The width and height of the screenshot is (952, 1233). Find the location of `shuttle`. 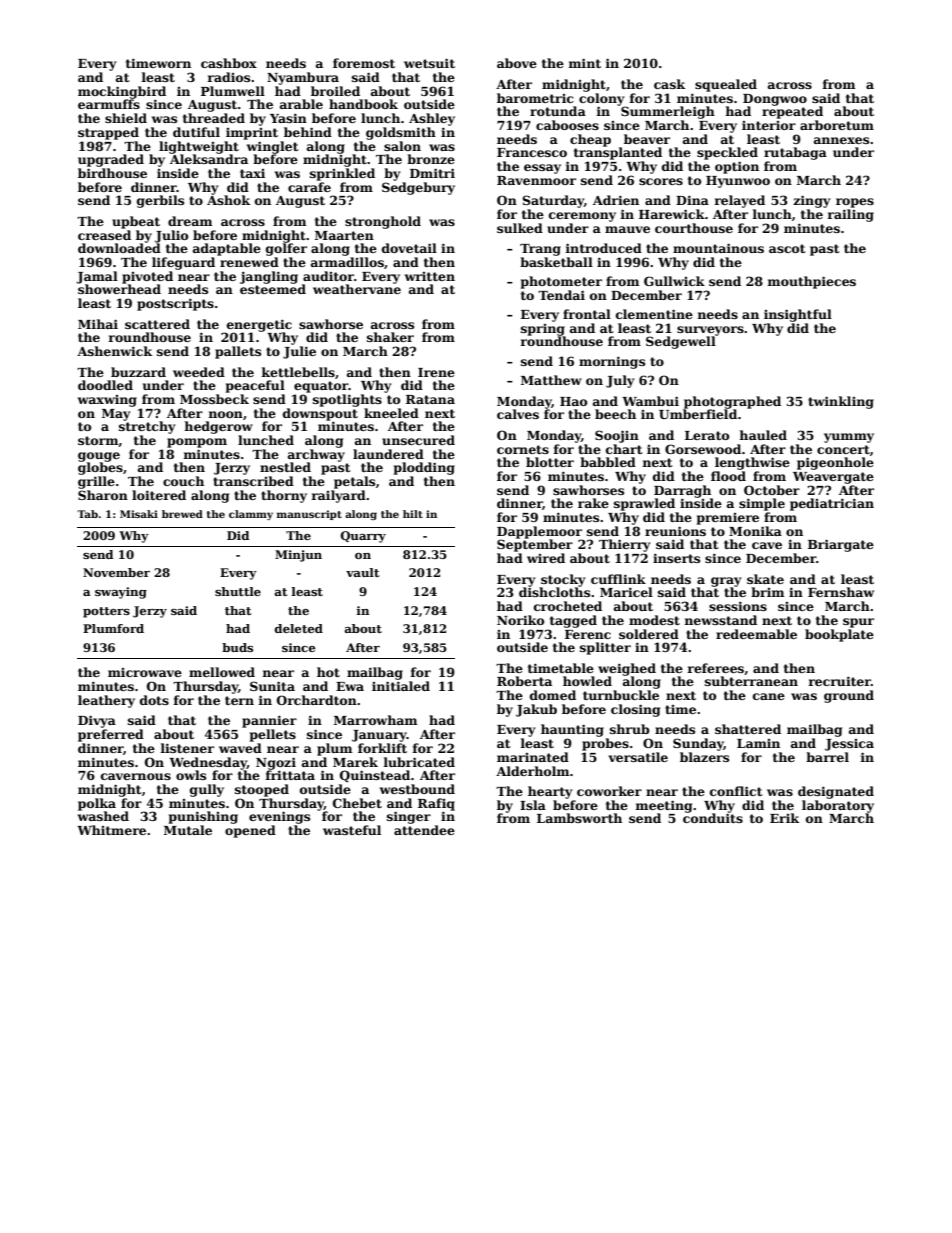

shuttle is located at coordinates (238, 591).
